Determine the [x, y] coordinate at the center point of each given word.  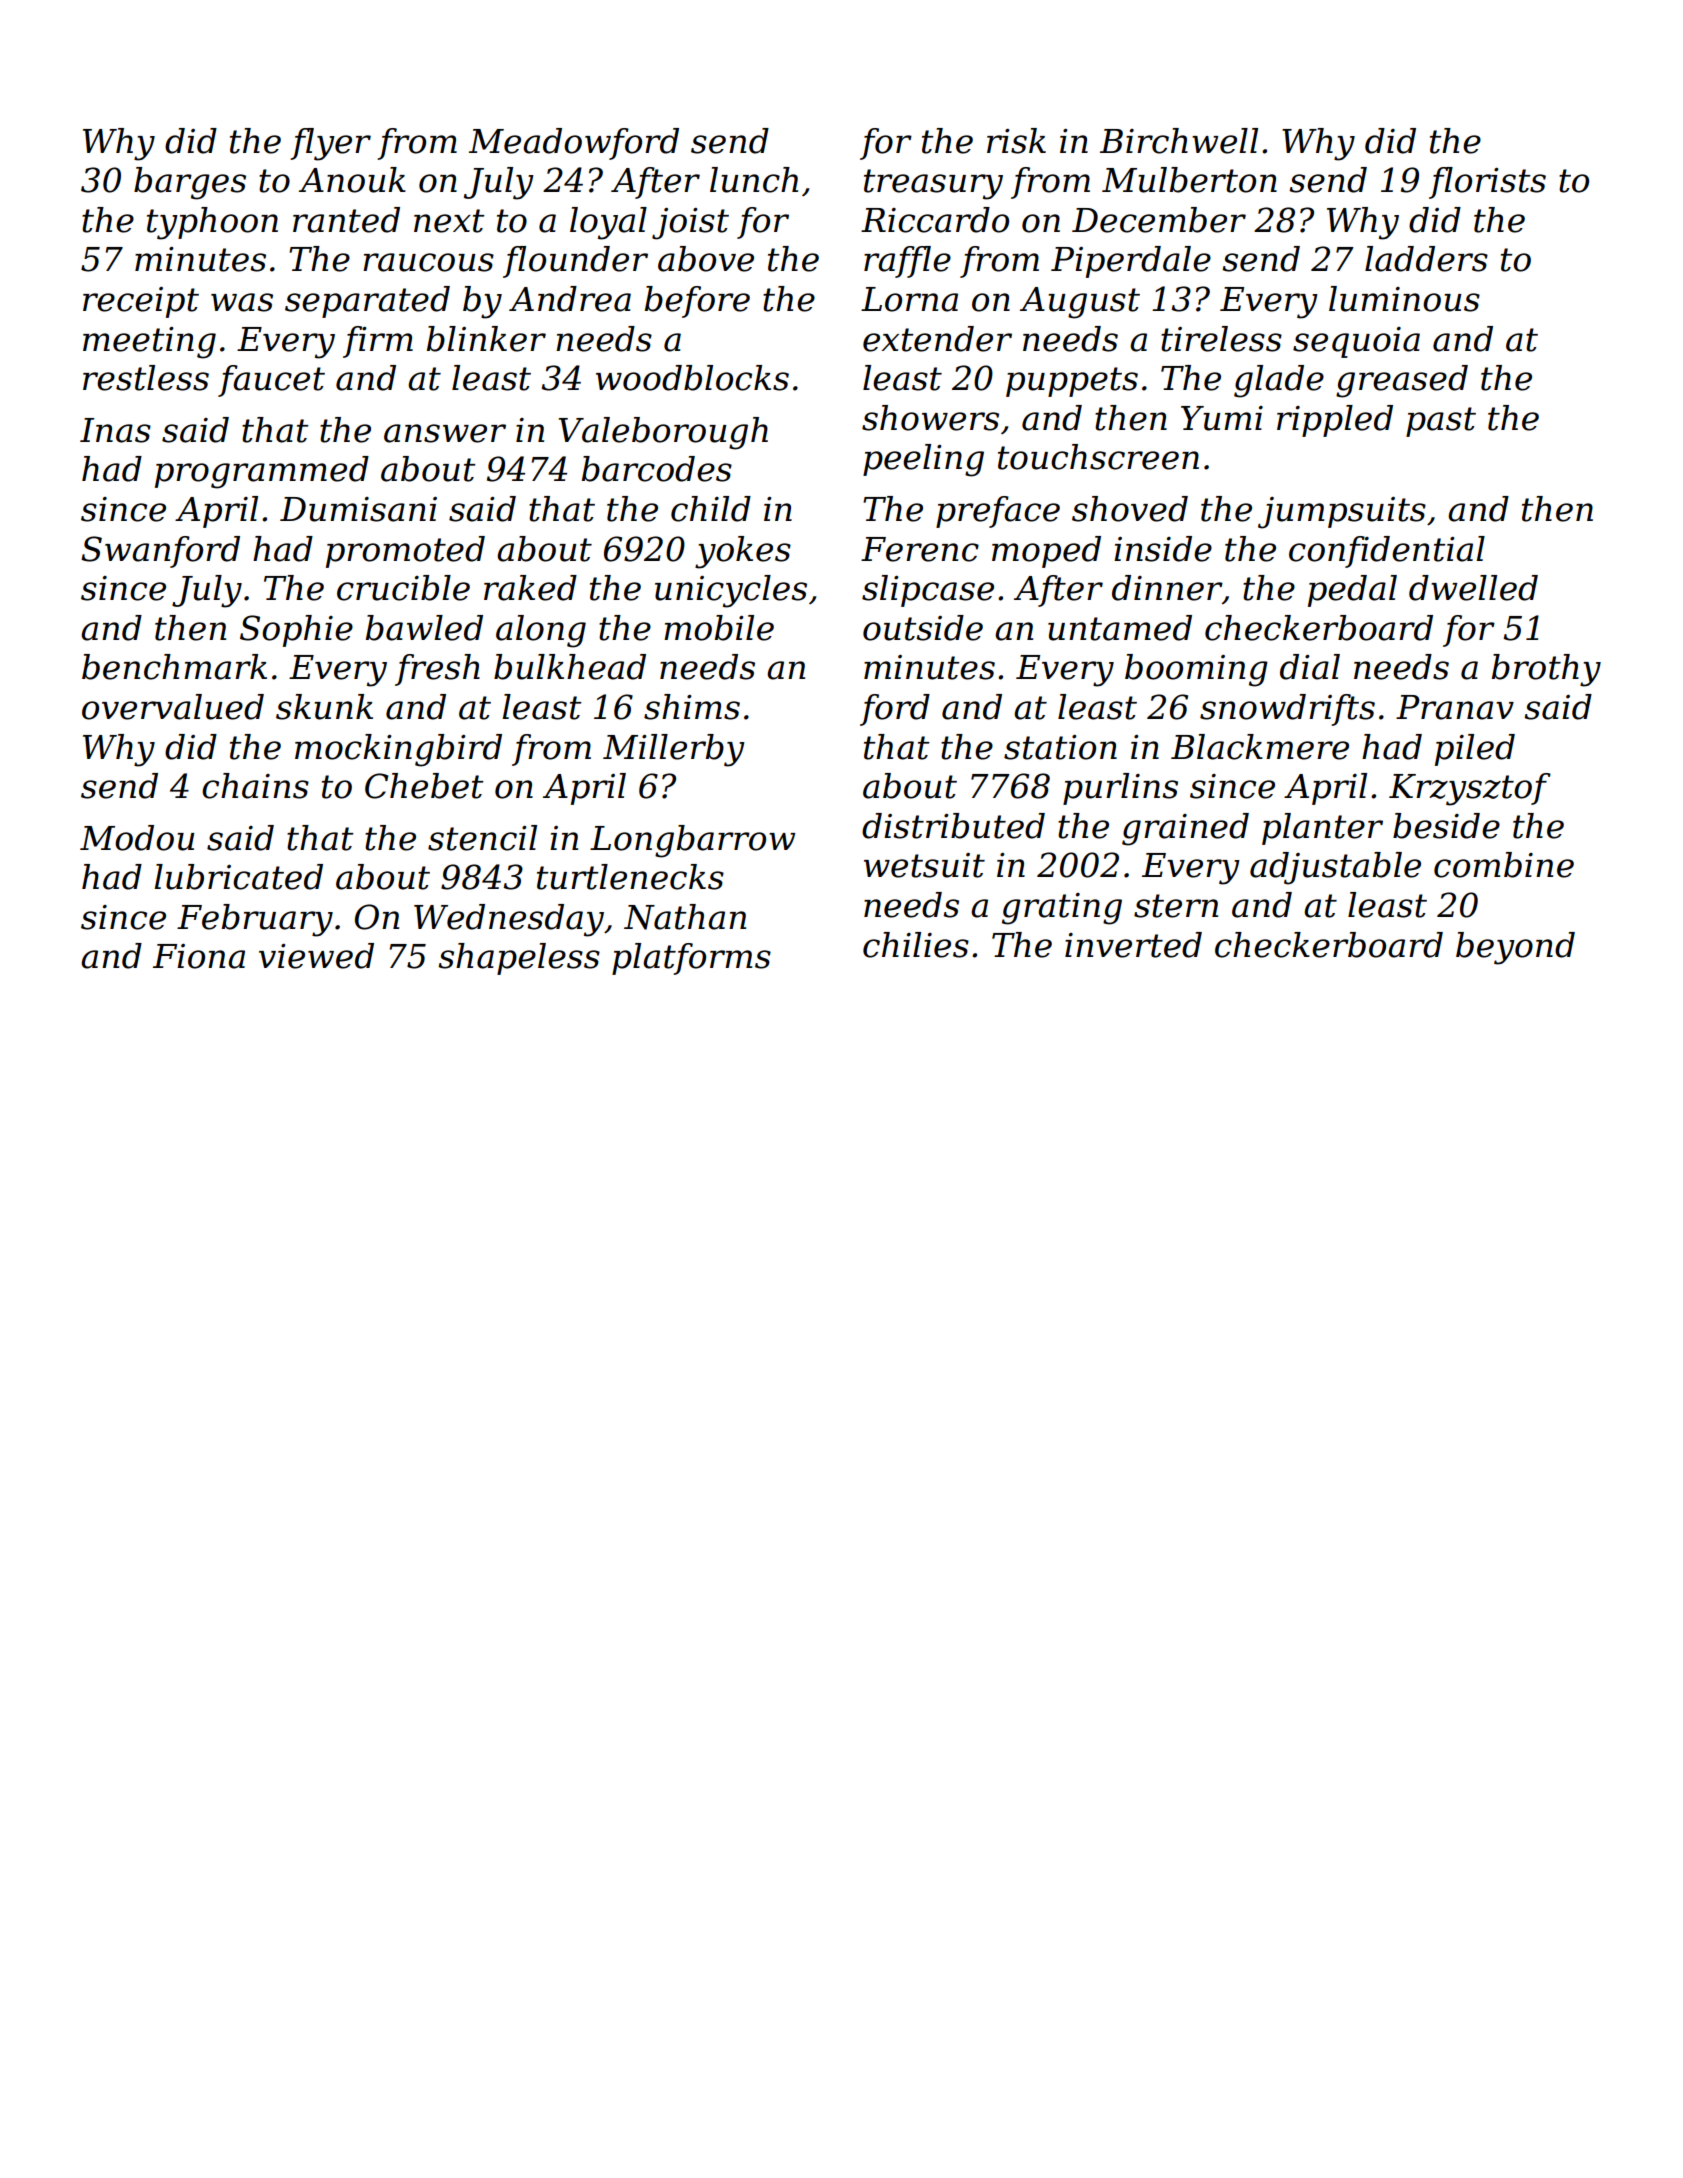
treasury [933, 184]
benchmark [174, 667]
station [1060, 747]
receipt [141, 302]
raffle [907, 262]
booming [1196, 670]
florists [1487, 183]
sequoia [1356, 342]
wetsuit [924, 865]
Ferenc [920, 549]
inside [1163, 549]
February [255, 920]
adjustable [1335, 868]
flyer [330, 144]
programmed [262, 472]
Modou [137, 838]
